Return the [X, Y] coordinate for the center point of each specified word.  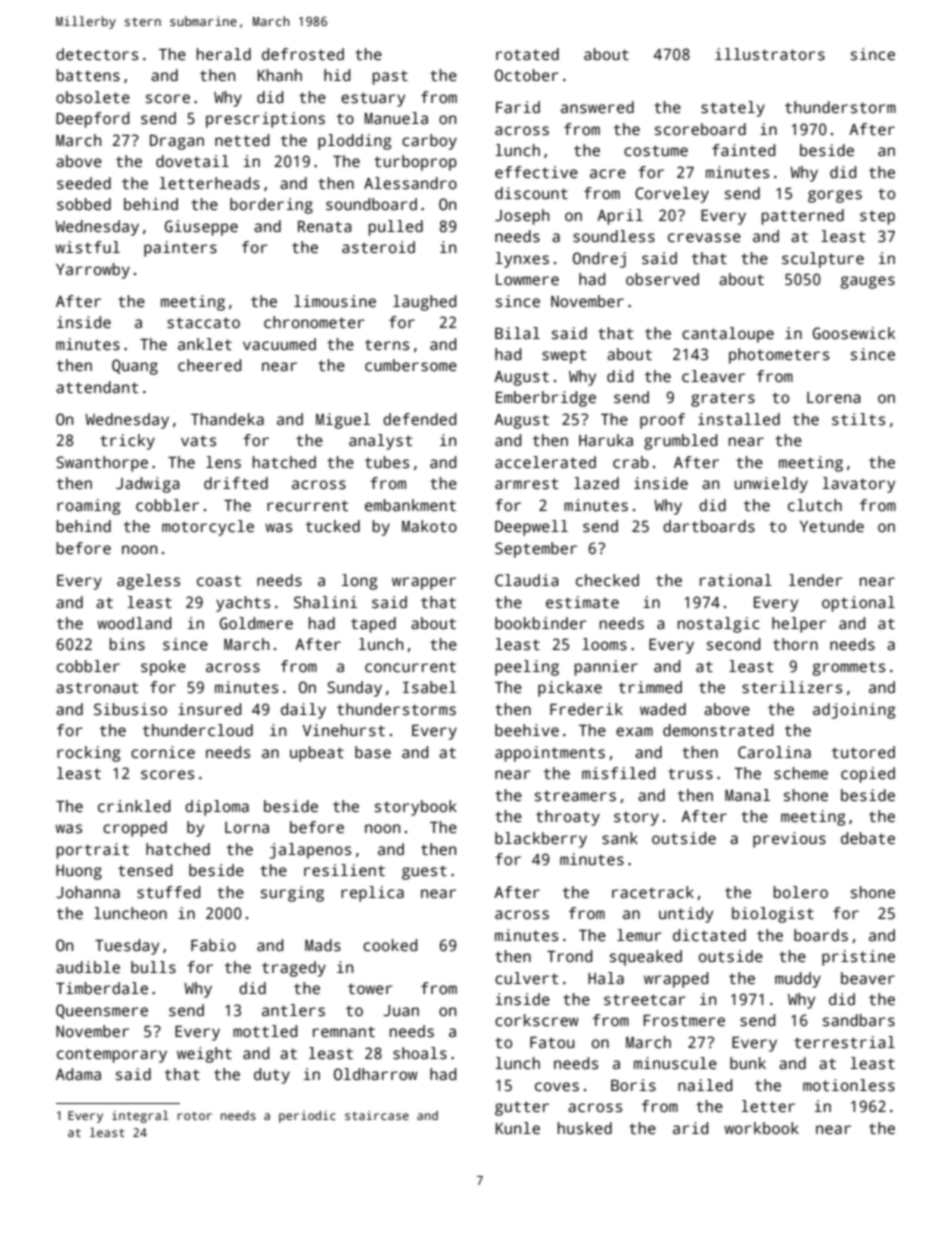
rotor [195, 1116]
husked [585, 1128]
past [390, 77]
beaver [868, 978]
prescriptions [265, 120]
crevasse [704, 238]
